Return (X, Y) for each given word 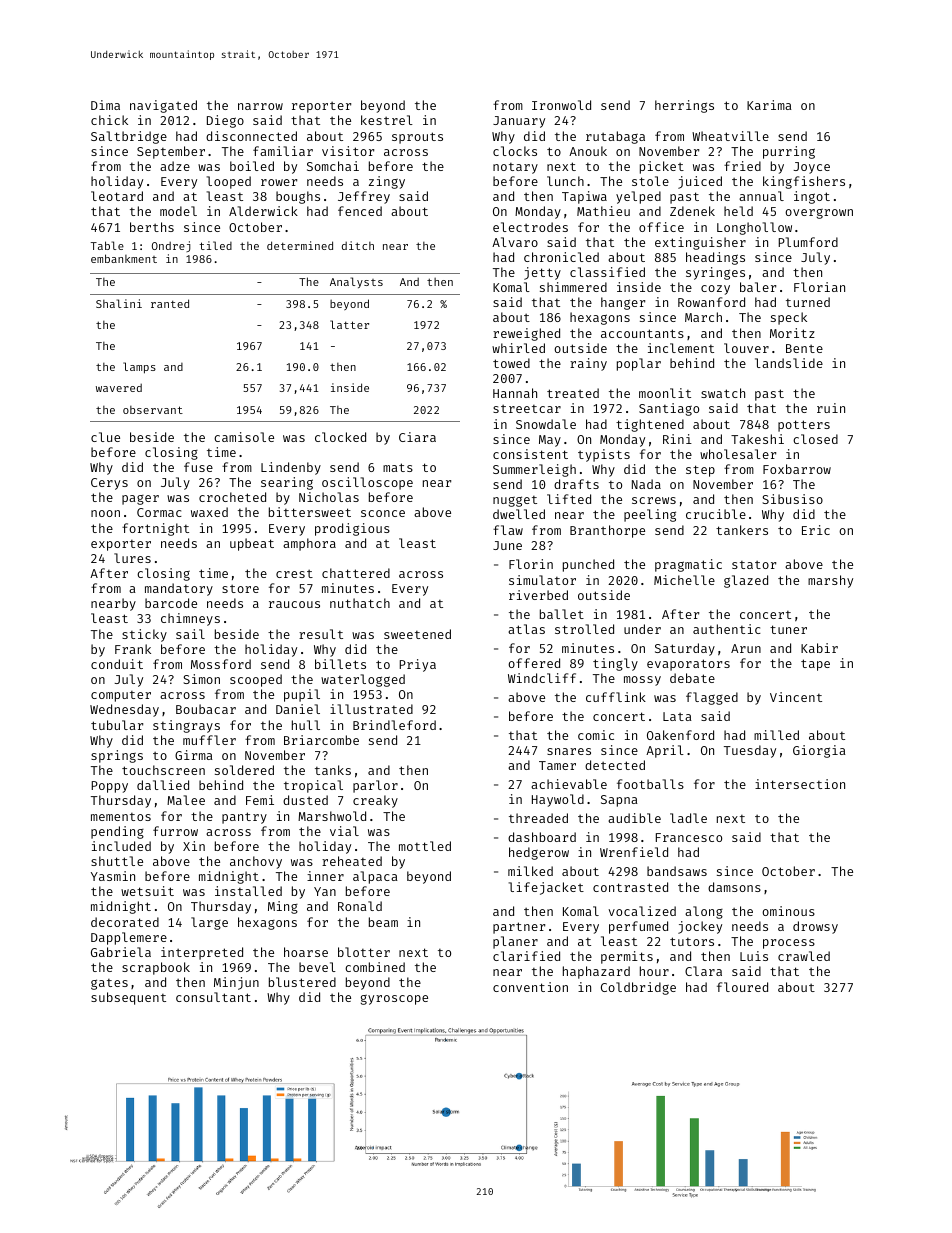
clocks (515, 151)
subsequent (128, 998)
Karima (769, 105)
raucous (294, 604)
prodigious (352, 529)
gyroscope (394, 1000)
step (700, 471)
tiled (215, 245)
